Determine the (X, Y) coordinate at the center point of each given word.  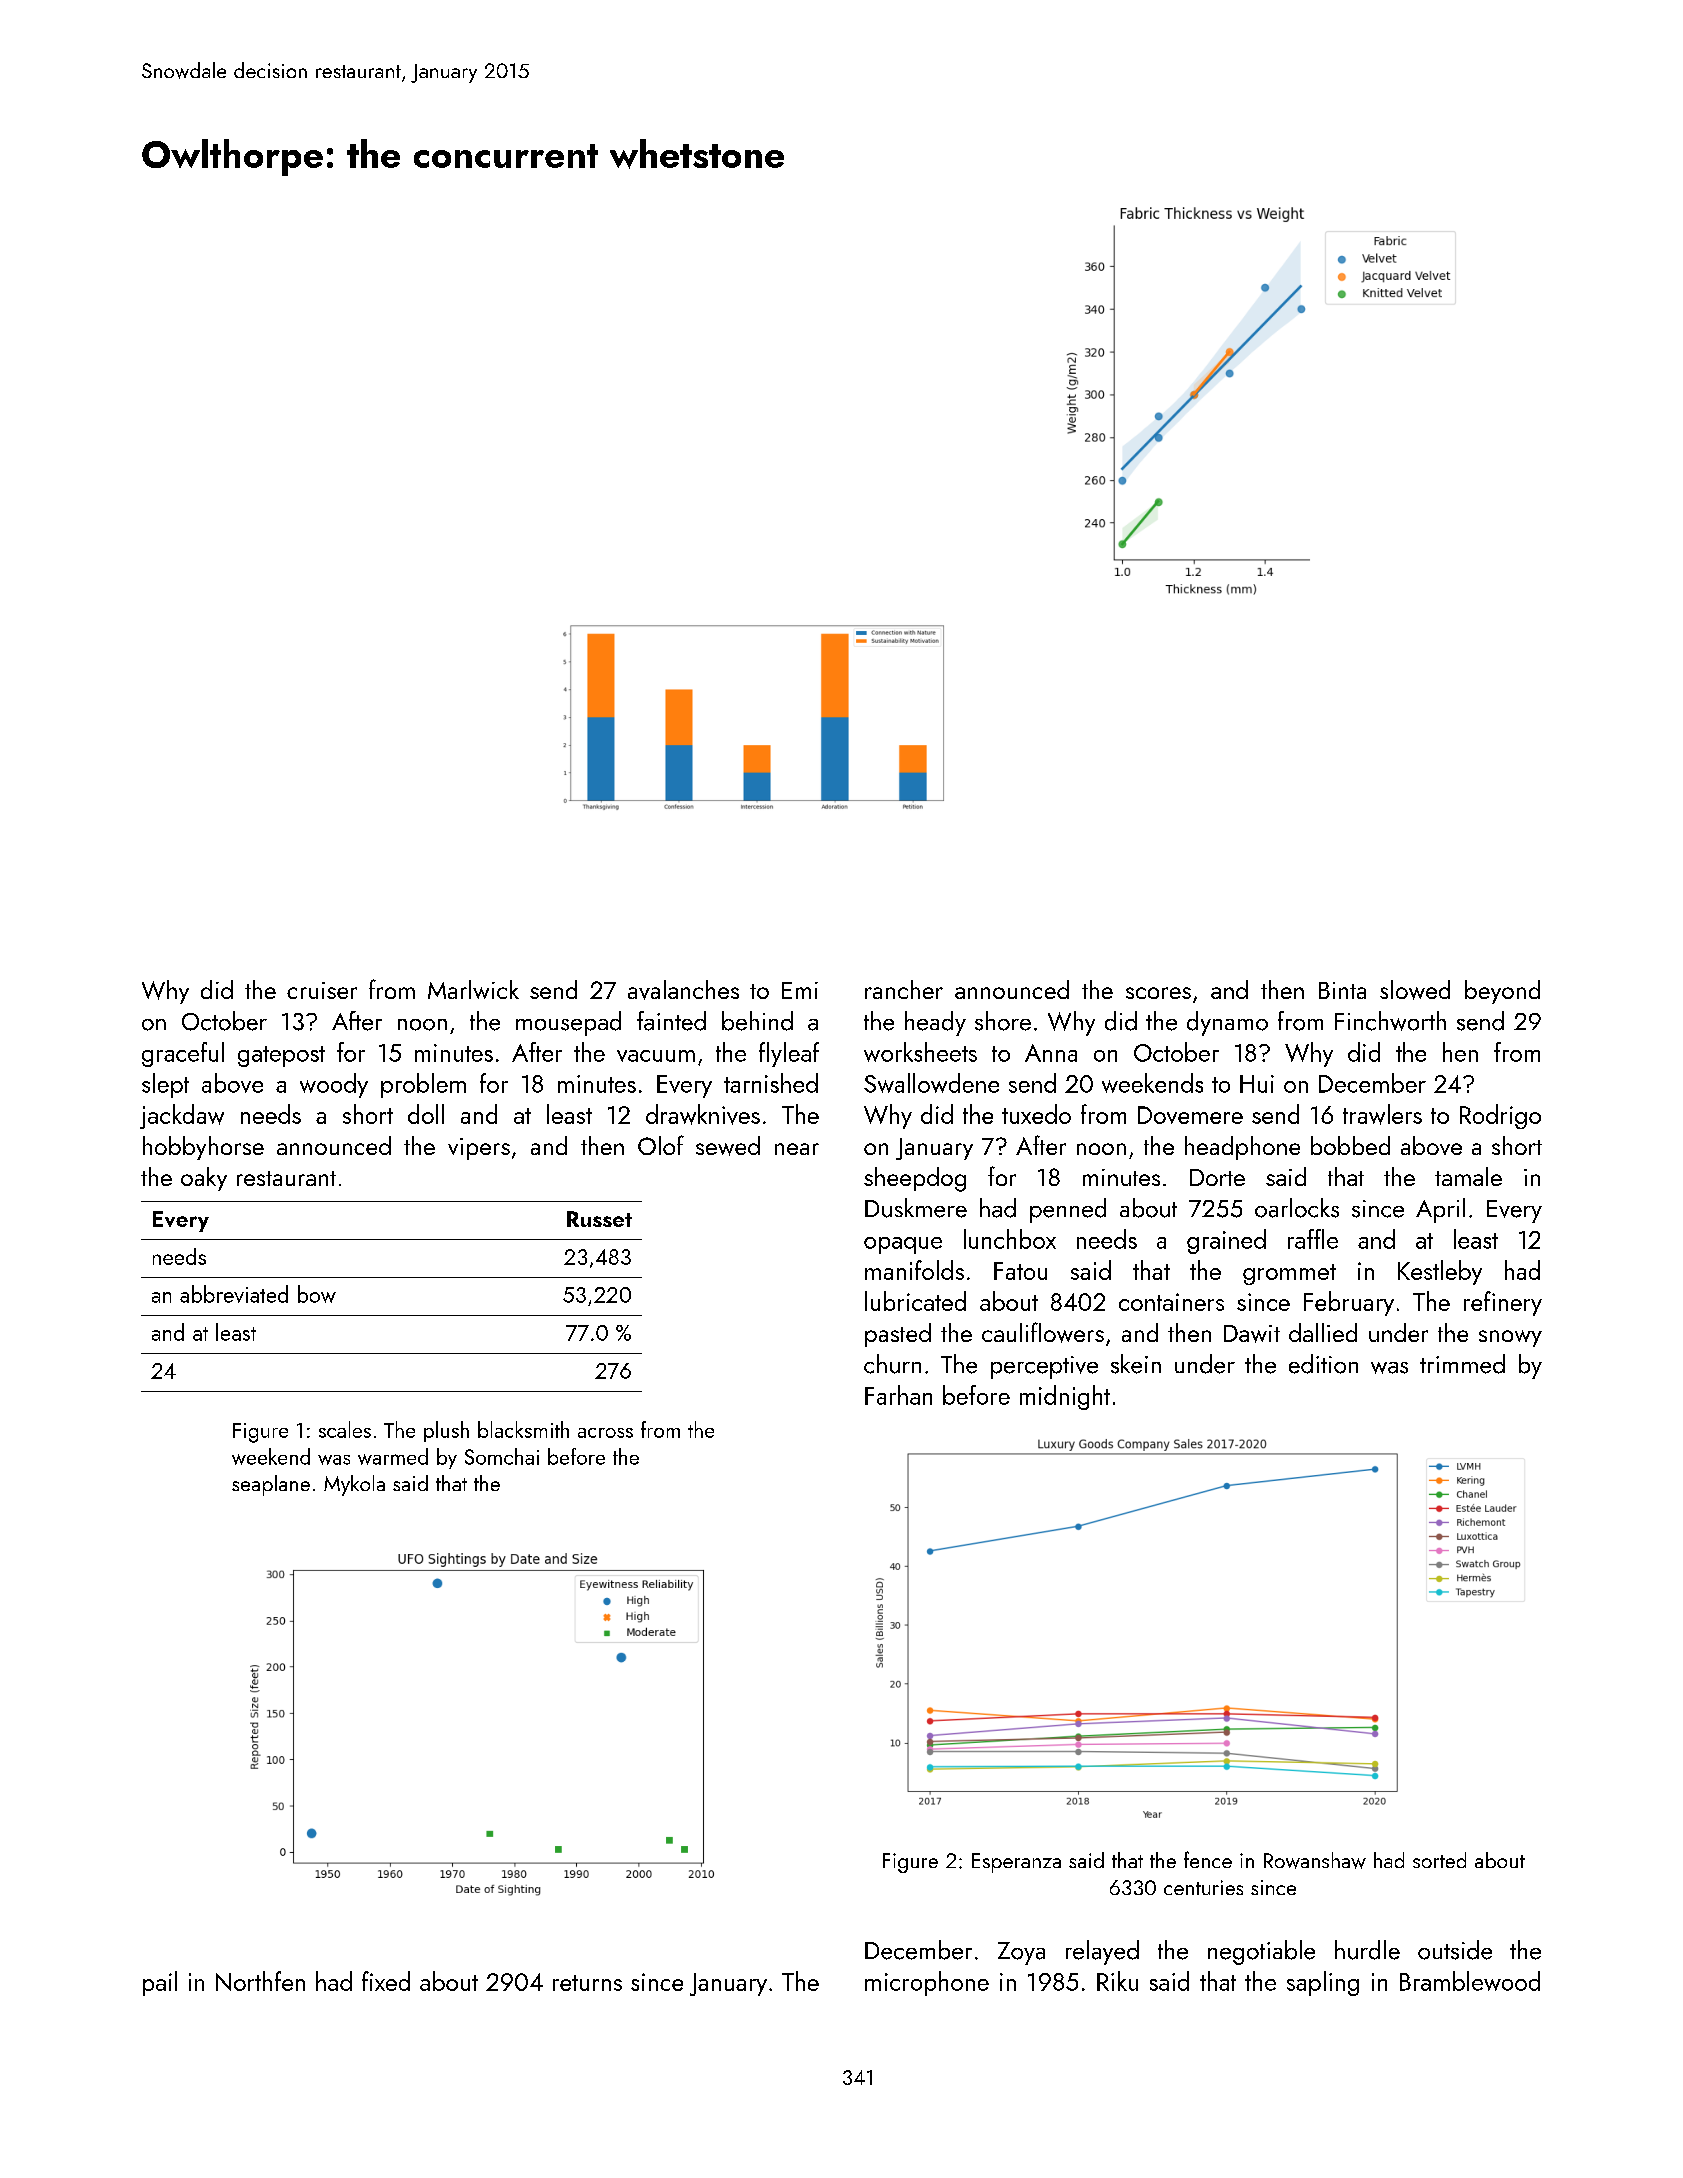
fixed (386, 1981)
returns (587, 1983)
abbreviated (234, 1294)
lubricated (915, 1301)
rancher (904, 989)
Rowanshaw (1315, 1860)
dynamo (1227, 1023)
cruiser (322, 990)
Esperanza (1016, 1863)
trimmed (1462, 1364)
